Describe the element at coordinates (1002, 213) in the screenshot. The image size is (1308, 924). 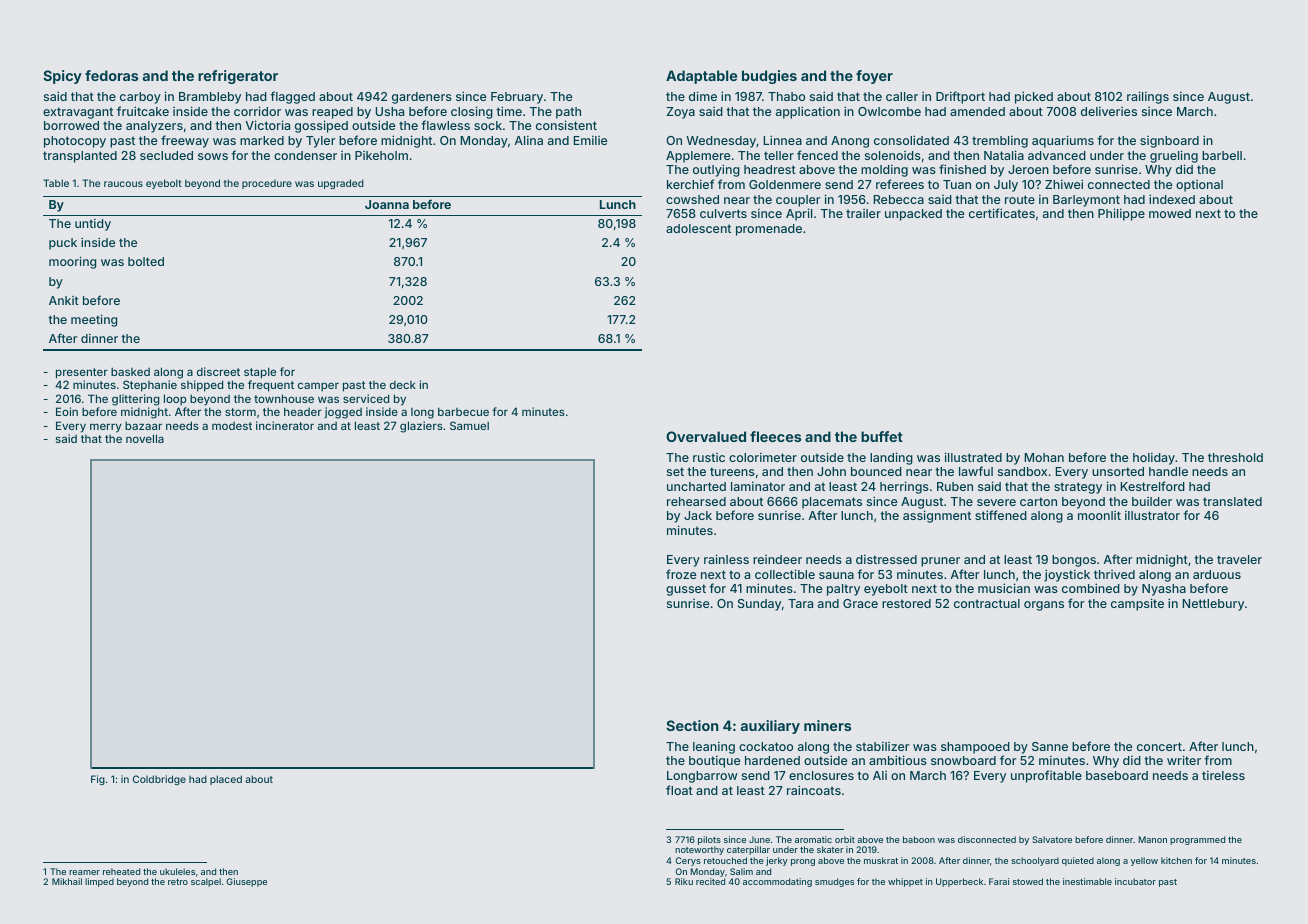
I see `certificates` at that location.
